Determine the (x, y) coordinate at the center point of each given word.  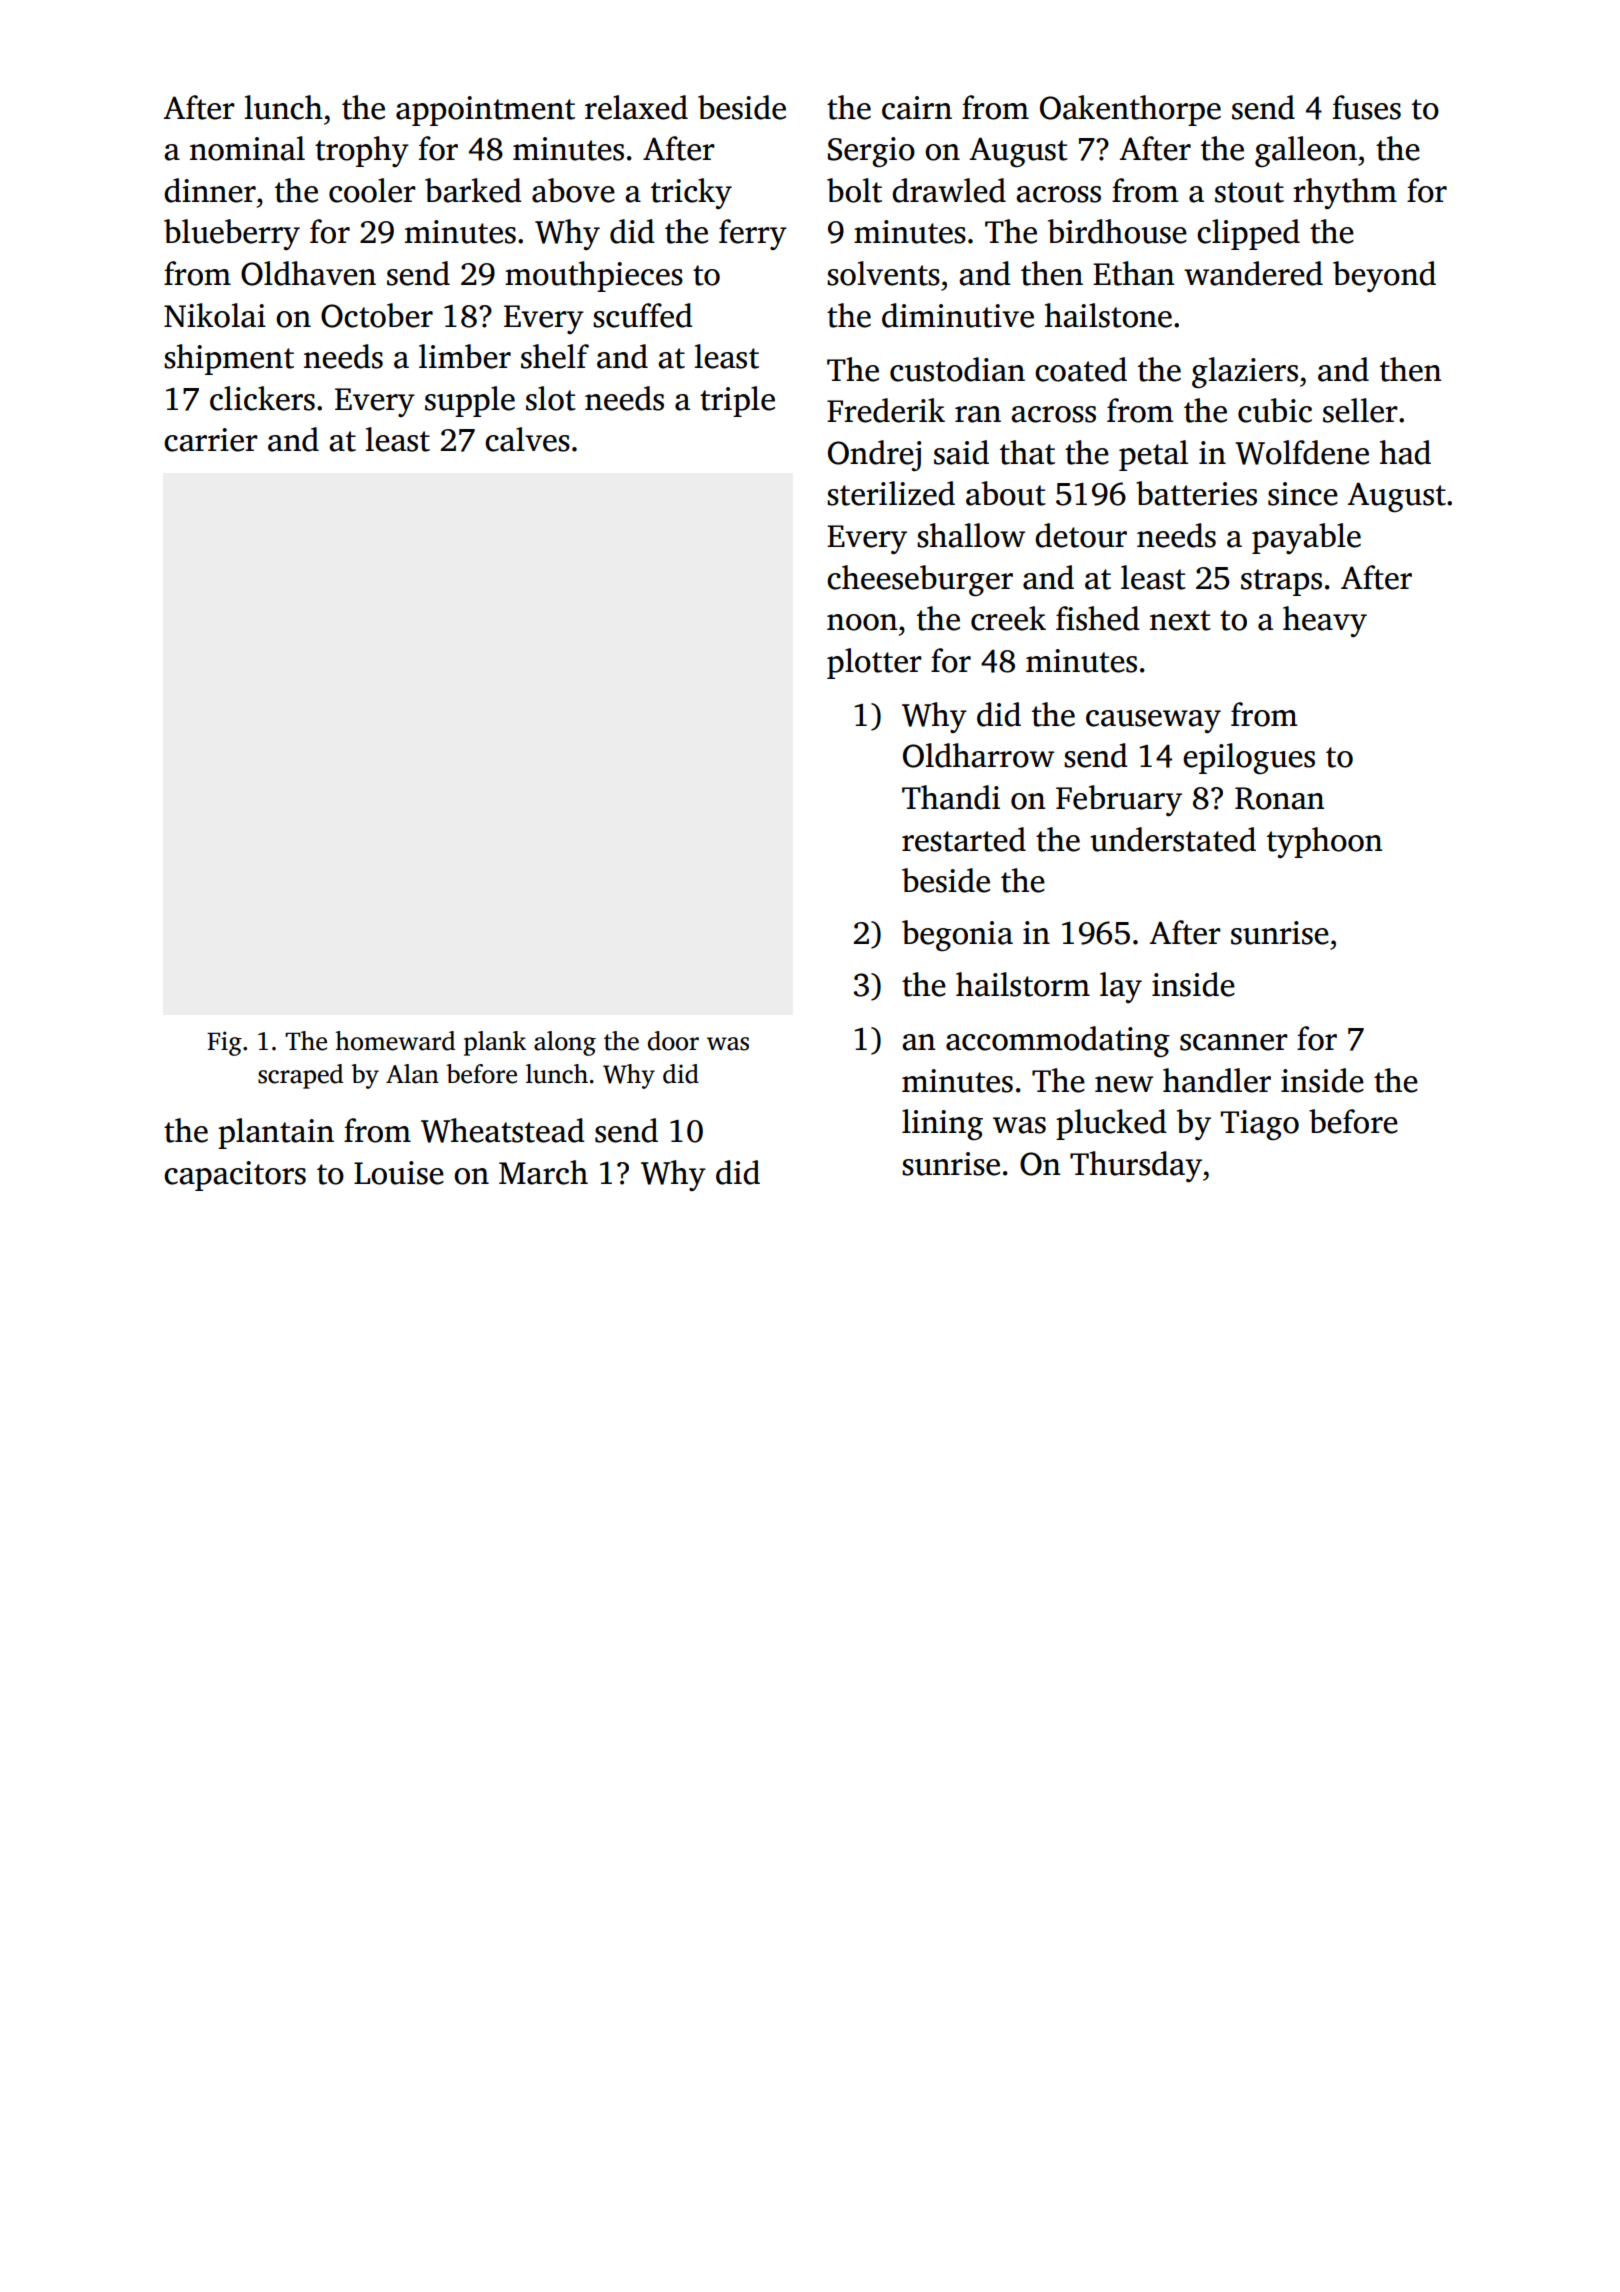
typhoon (1324, 842)
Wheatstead (503, 1130)
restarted (964, 839)
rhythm (1345, 193)
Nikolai (215, 315)
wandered (1253, 273)
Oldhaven (308, 273)
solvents (883, 273)
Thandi (951, 797)
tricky (691, 193)
